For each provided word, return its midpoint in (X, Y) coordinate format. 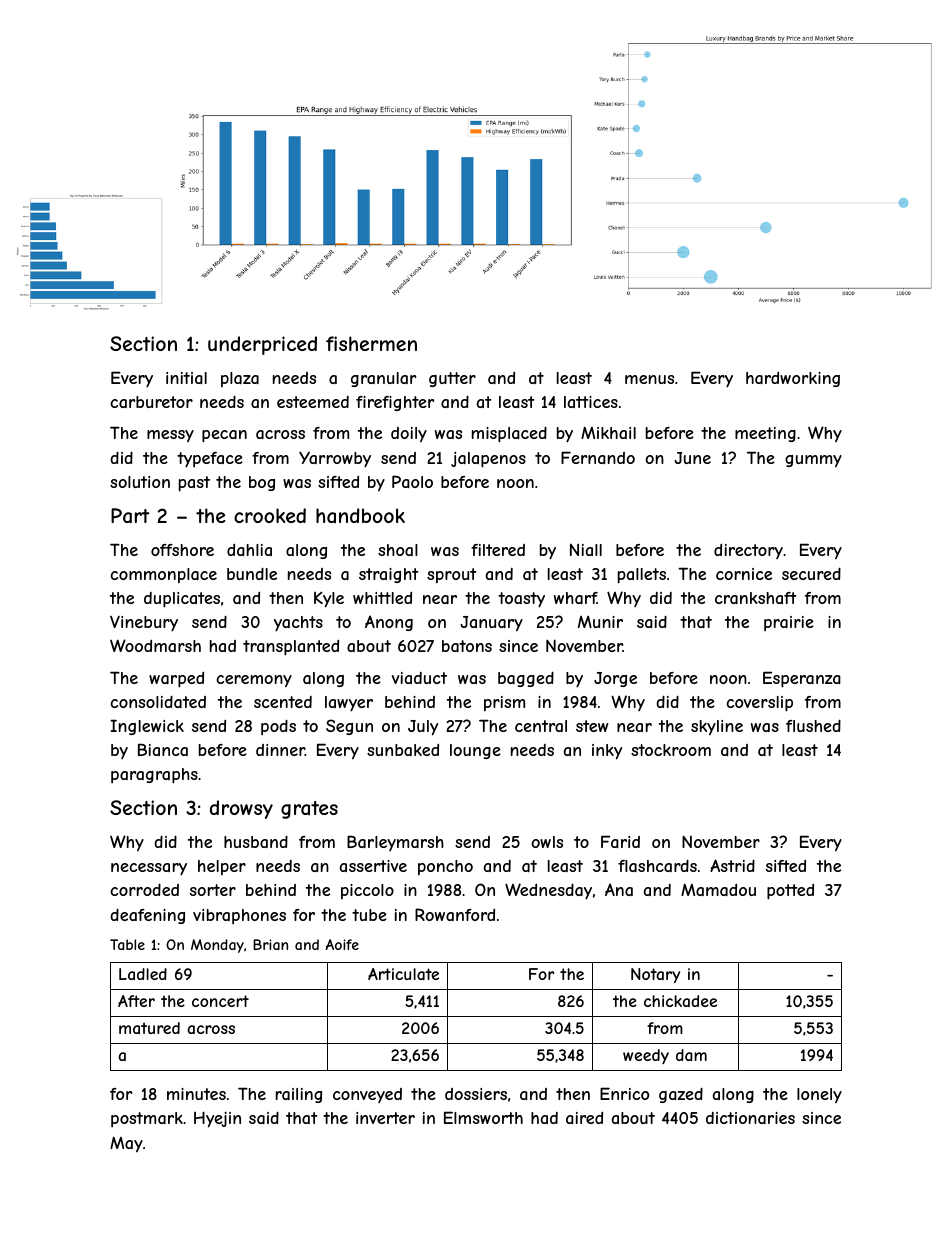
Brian (270, 944)
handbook (360, 515)
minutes (196, 1094)
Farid (620, 841)
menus (649, 379)
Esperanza (802, 679)
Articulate (403, 974)
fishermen (371, 343)
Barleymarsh (395, 843)
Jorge (615, 679)
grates (309, 810)
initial (186, 378)
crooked (270, 515)
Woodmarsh (155, 645)
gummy (813, 461)
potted (790, 892)
